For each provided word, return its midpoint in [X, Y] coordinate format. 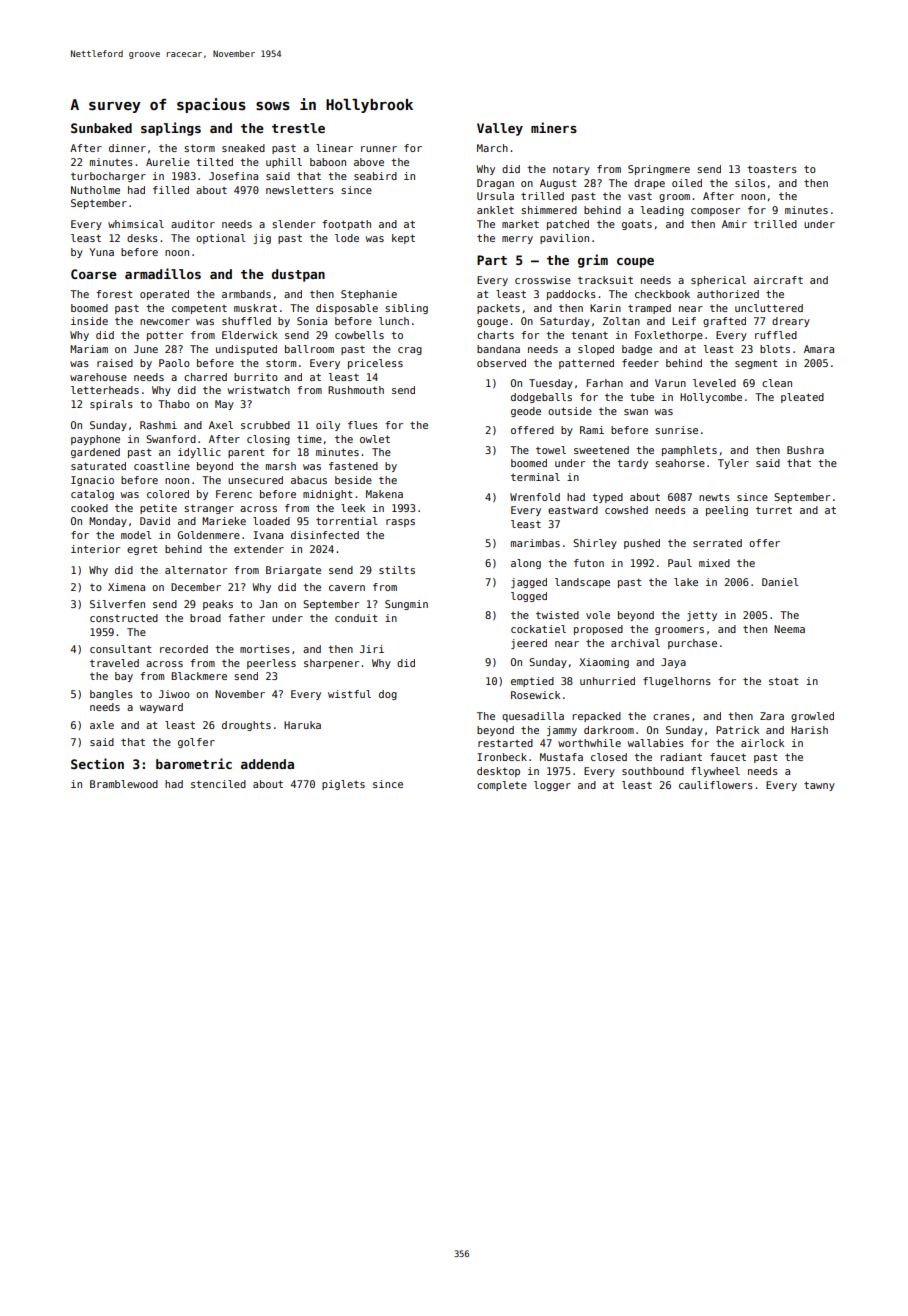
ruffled [776, 335]
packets [498, 309]
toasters [772, 169]
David [155, 521]
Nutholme [95, 190]
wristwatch [259, 390]
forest [114, 294]
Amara [819, 349]
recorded [184, 649]
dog [388, 695]
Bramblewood [124, 784]
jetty [702, 616]
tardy [632, 464]
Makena [384, 494]
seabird [375, 176]
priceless [375, 364]
